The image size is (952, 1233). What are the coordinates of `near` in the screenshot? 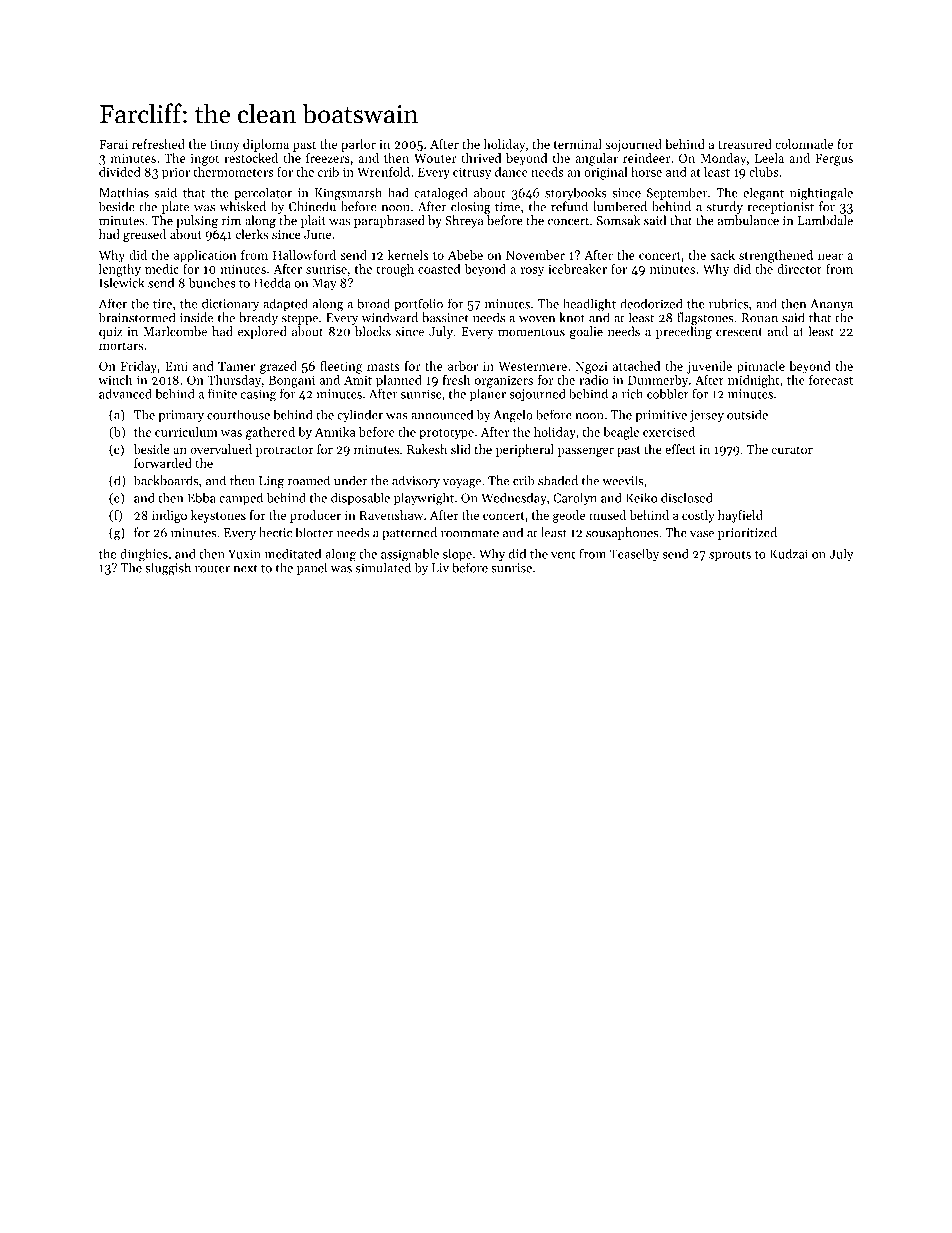 It's located at (830, 256).
